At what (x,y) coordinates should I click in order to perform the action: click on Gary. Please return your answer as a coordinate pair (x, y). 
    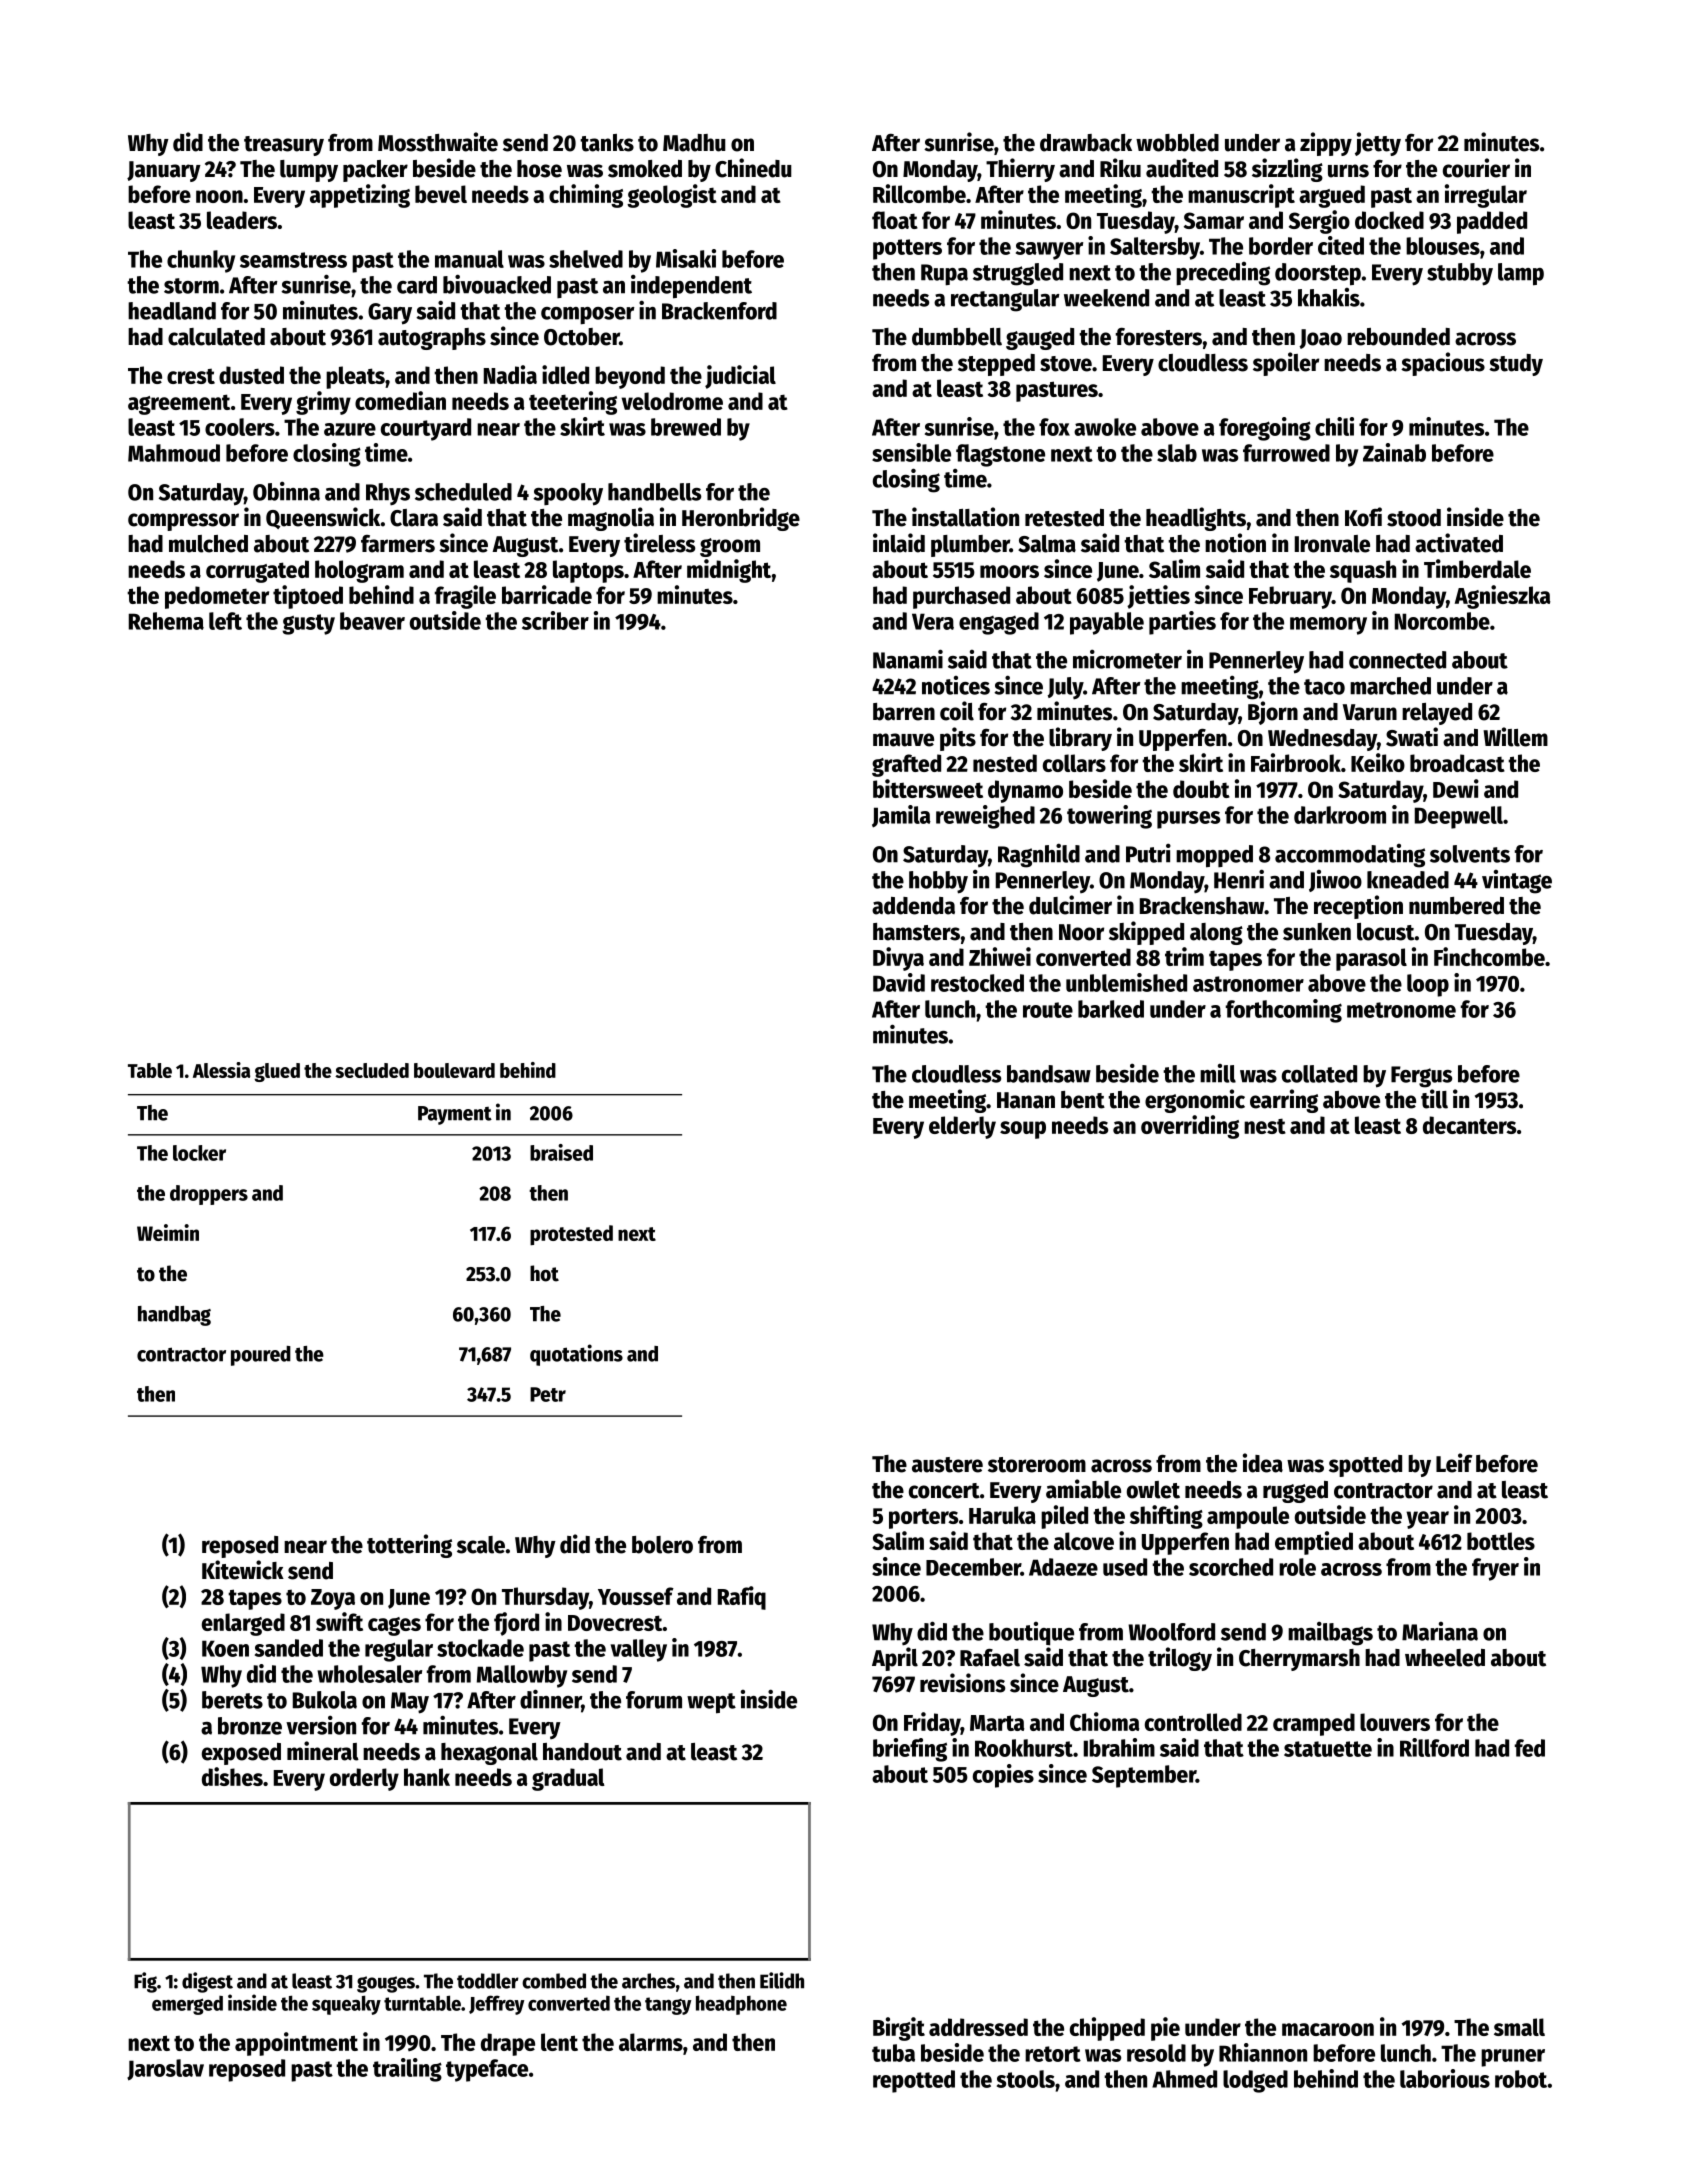
    Looking at the image, I should click on (390, 314).
